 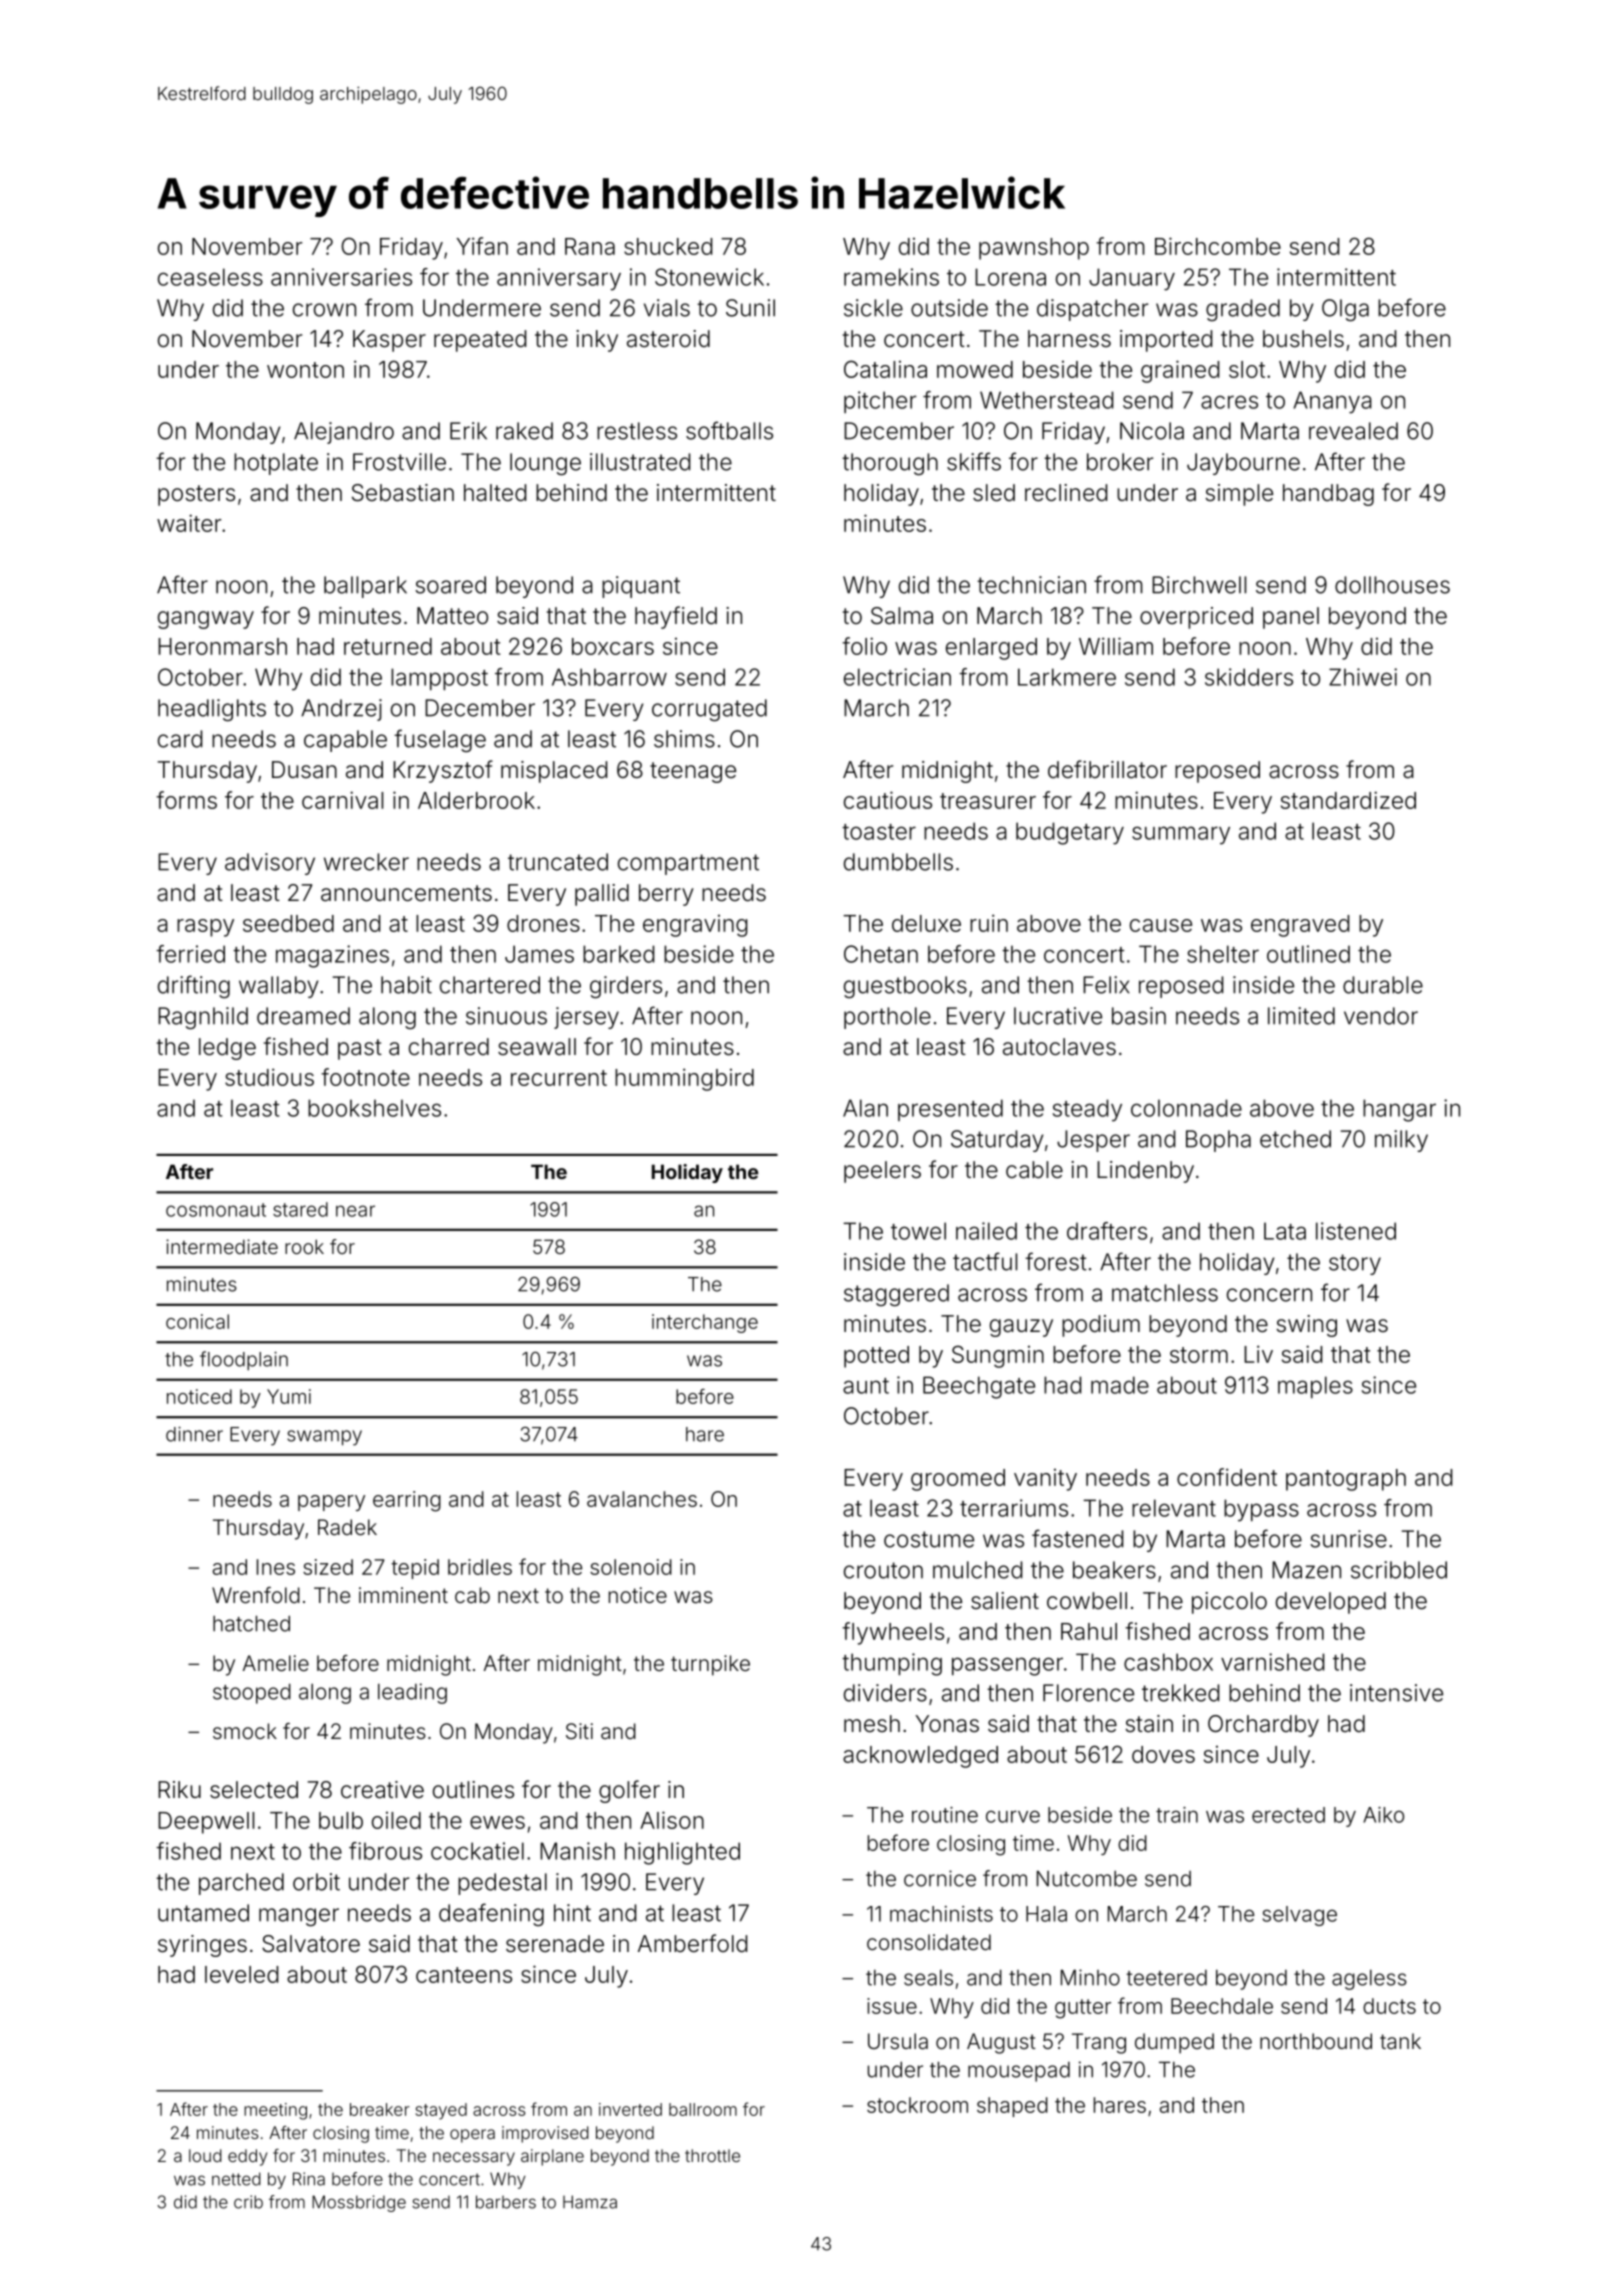 I want to click on Birchcombe, so click(x=1218, y=246).
